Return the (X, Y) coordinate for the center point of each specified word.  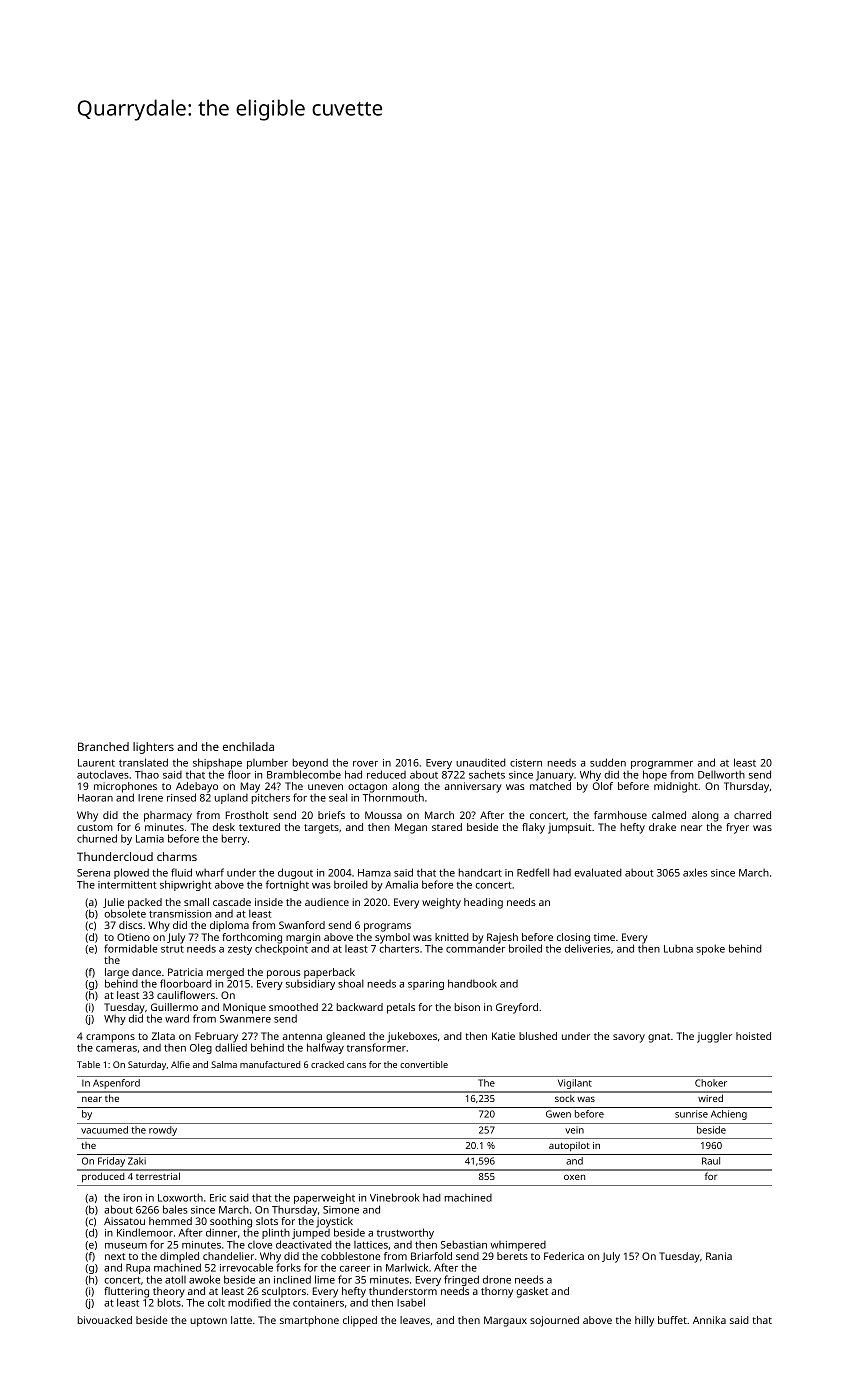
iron (133, 1198)
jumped (311, 1234)
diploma (229, 926)
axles (695, 872)
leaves (415, 1320)
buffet (672, 1320)
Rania (719, 1256)
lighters (153, 748)
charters (399, 948)
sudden (608, 762)
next (115, 1256)
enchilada (248, 746)
